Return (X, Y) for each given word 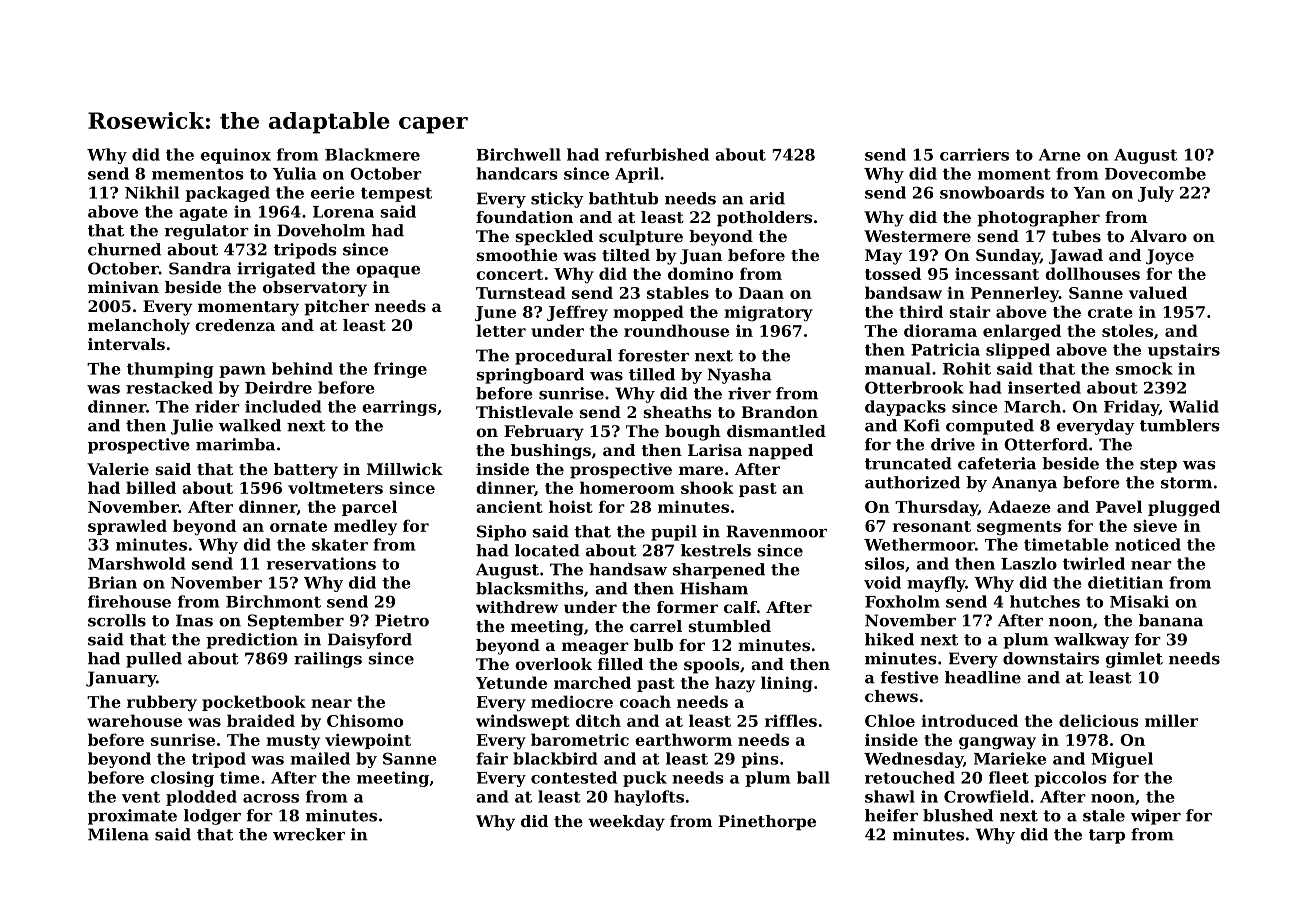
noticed (1148, 544)
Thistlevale (524, 412)
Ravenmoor (776, 531)
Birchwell (519, 154)
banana (1171, 620)
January (121, 679)
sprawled (127, 527)
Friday (1131, 408)
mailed (320, 758)
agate (203, 213)
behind (302, 368)
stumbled (729, 626)
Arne (1060, 155)
